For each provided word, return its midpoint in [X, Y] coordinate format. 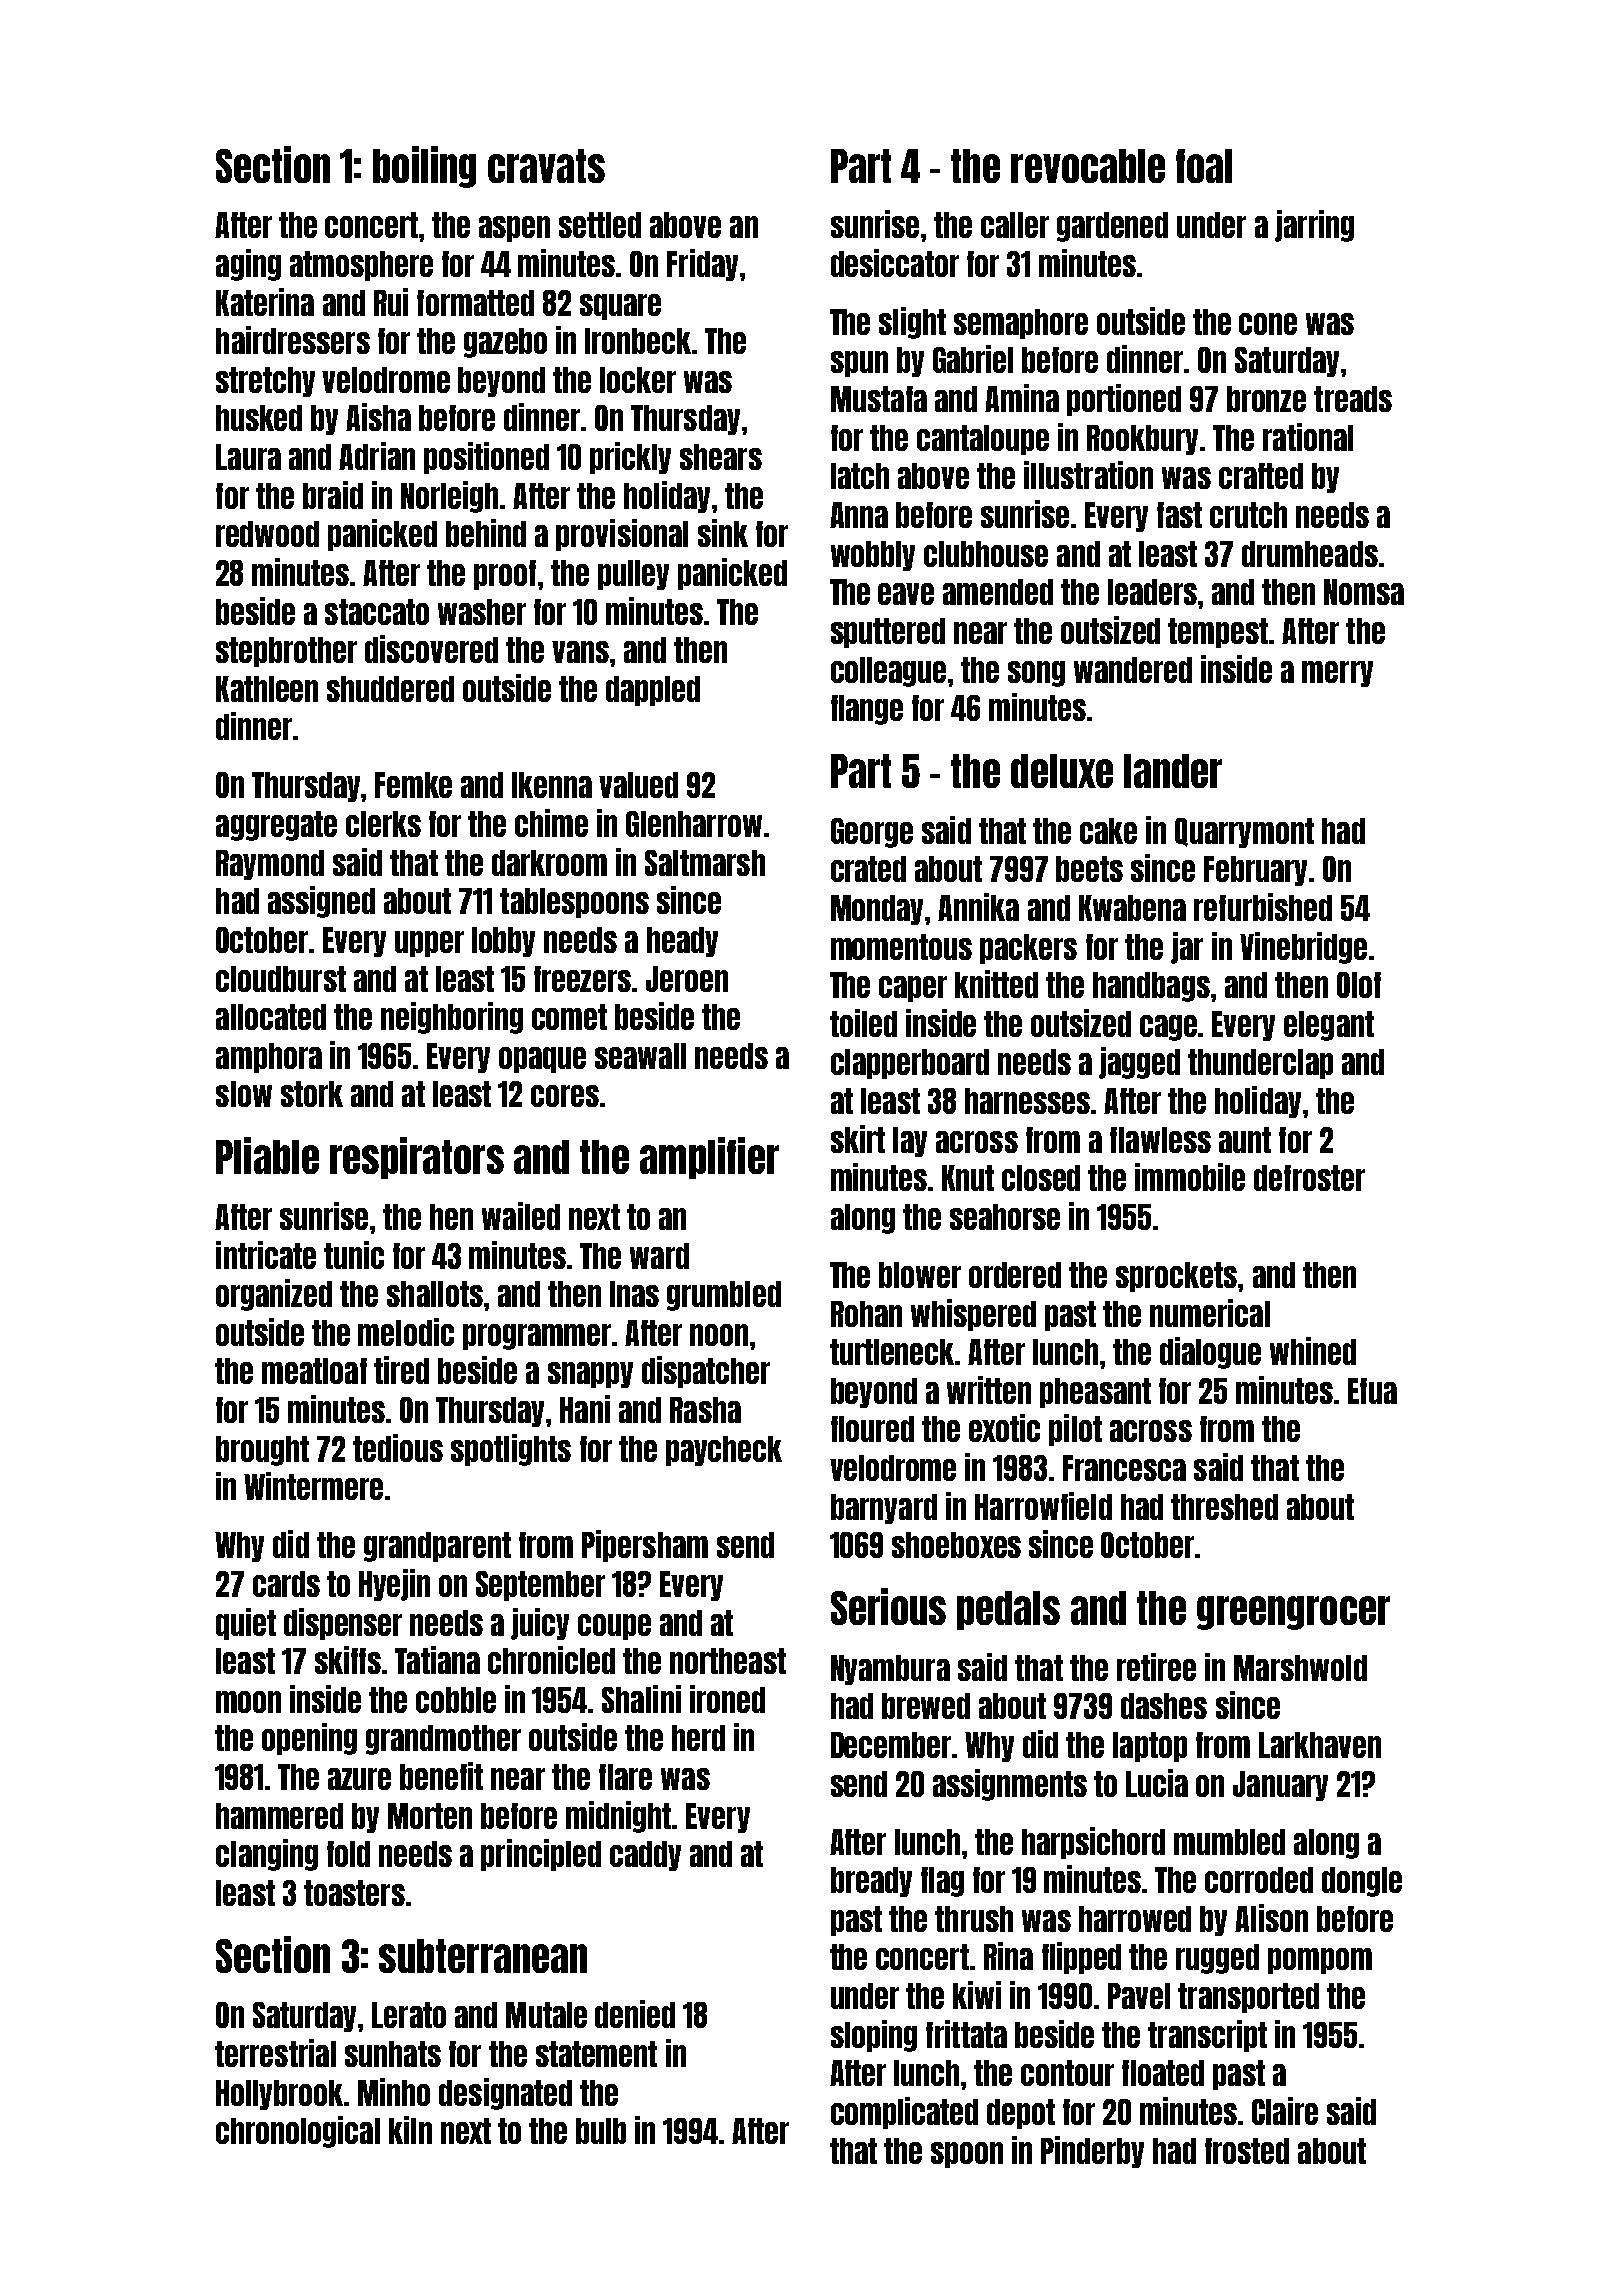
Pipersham [645, 1546]
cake [1108, 831]
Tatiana [437, 1660]
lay [910, 1142]
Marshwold [1300, 1668]
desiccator [895, 263]
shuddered [390, 689]
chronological [298, 2132]
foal [1204, 166]
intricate [266, 1255]
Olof [1359, 985]
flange [867, 710]
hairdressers [293, 340]
